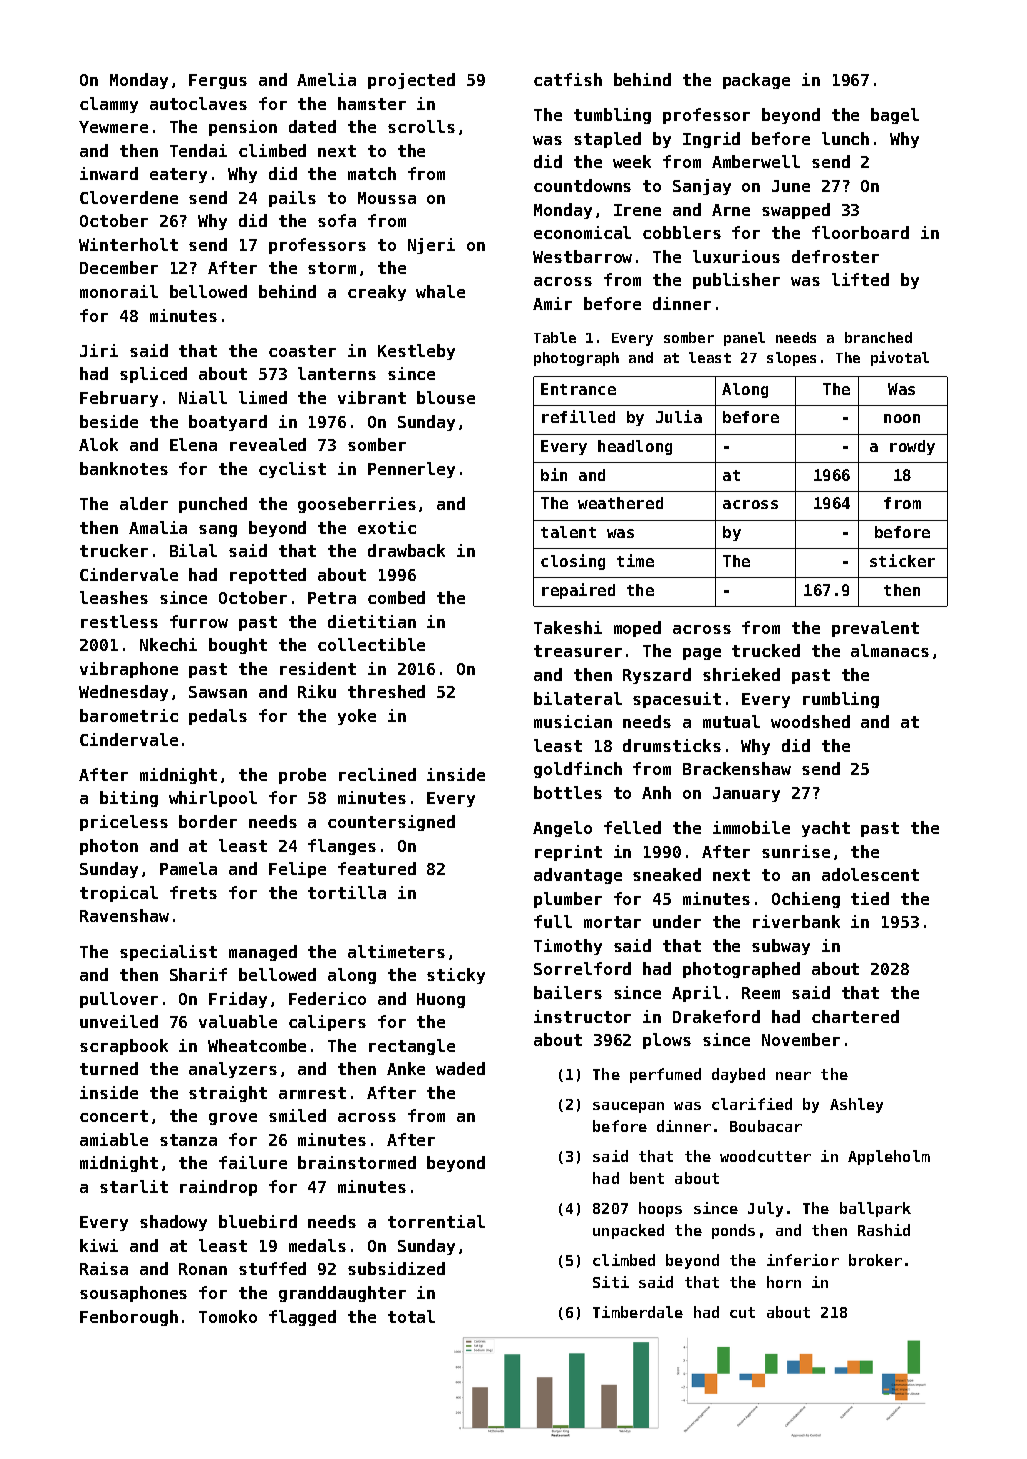 The height and width of the document is (1459, 1027). What do you see at coordinates (912, 447) in the document?
I see `rowdy` at bounding box center [912, 447].
